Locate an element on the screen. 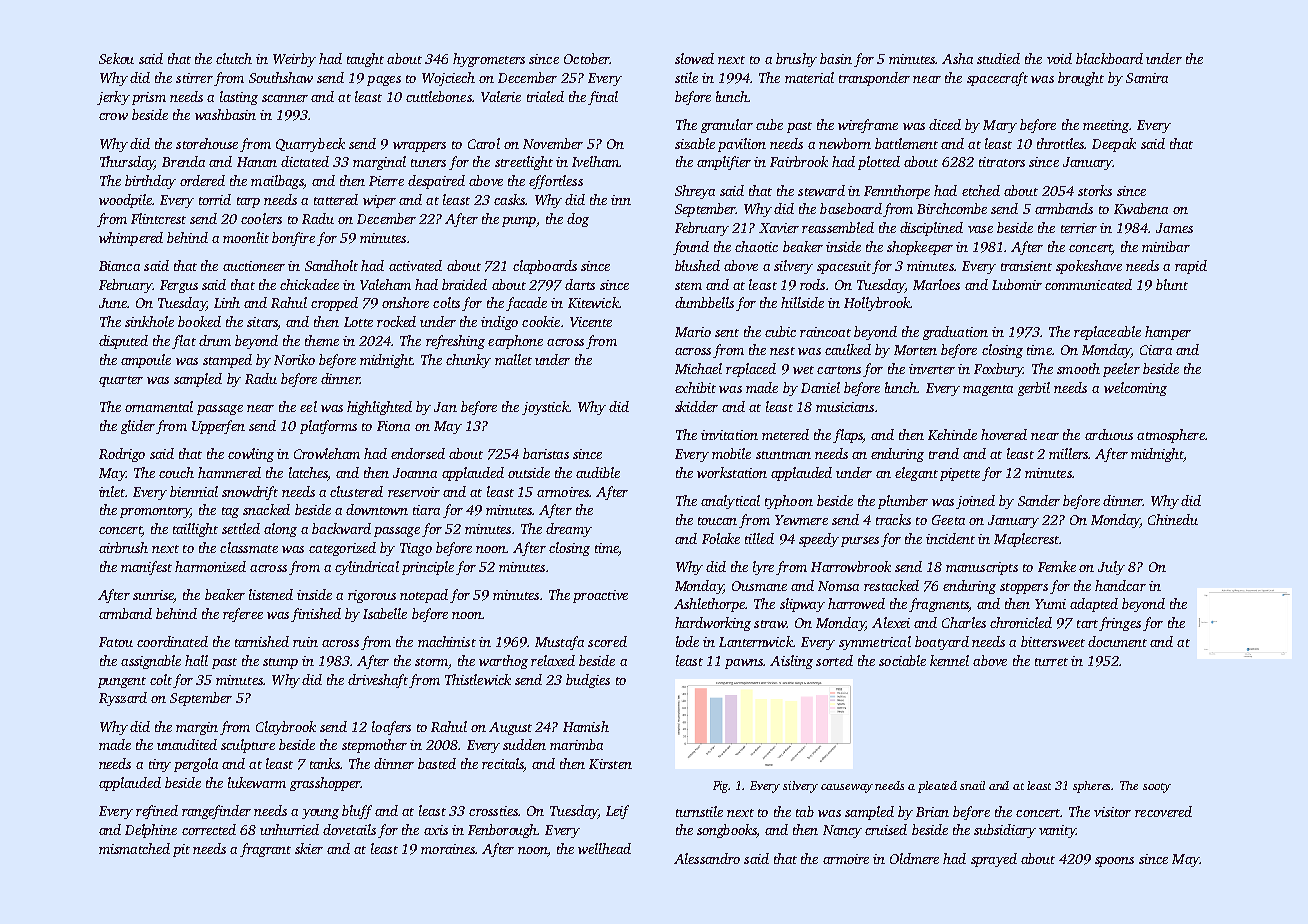 This screenshot has height=924, width=1308. James is located at coordinates (1174, 228).
